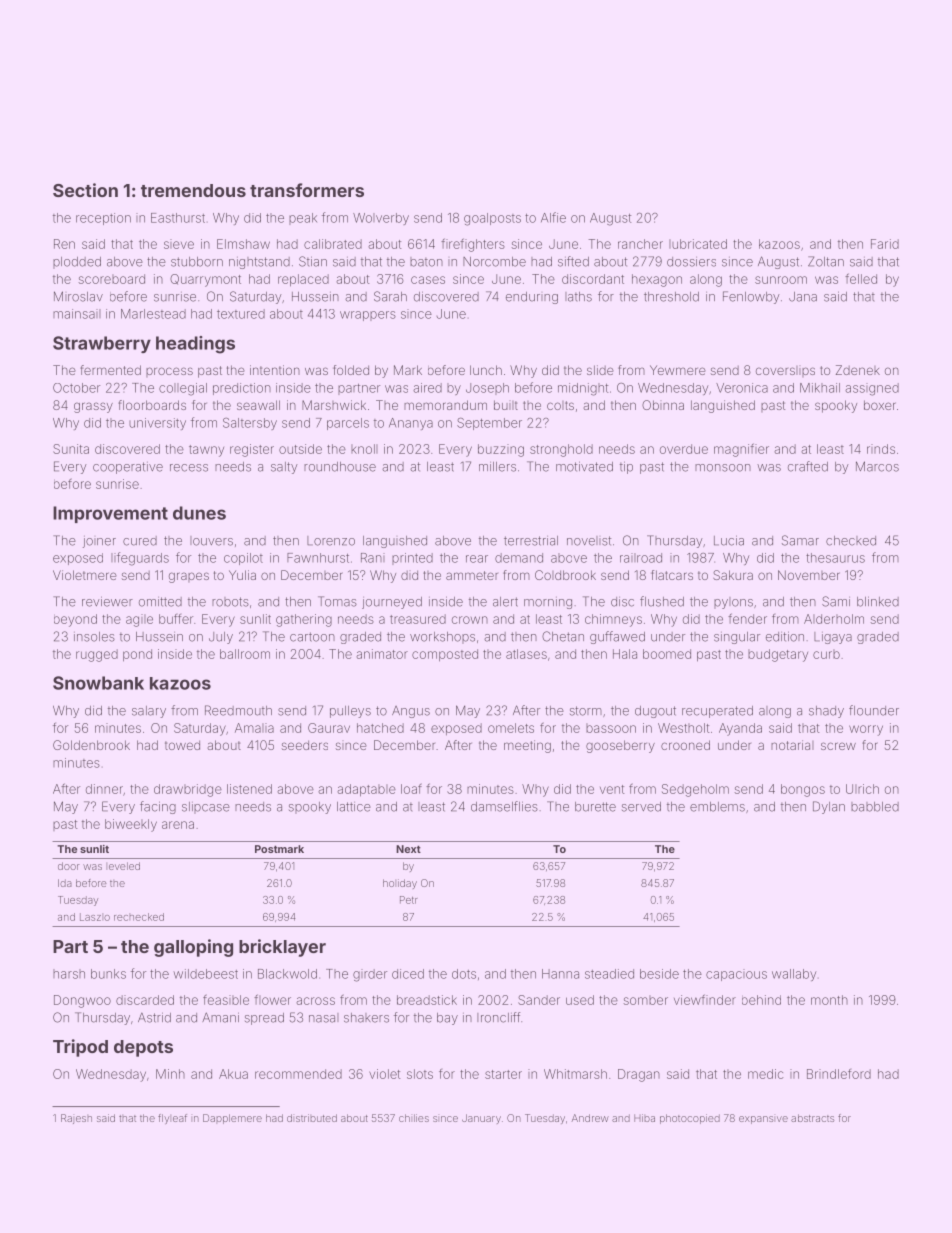 This page has width=952, height=1233. Describe the element at coordinates (875, 807) in the page. I see `babbled` at that location.
